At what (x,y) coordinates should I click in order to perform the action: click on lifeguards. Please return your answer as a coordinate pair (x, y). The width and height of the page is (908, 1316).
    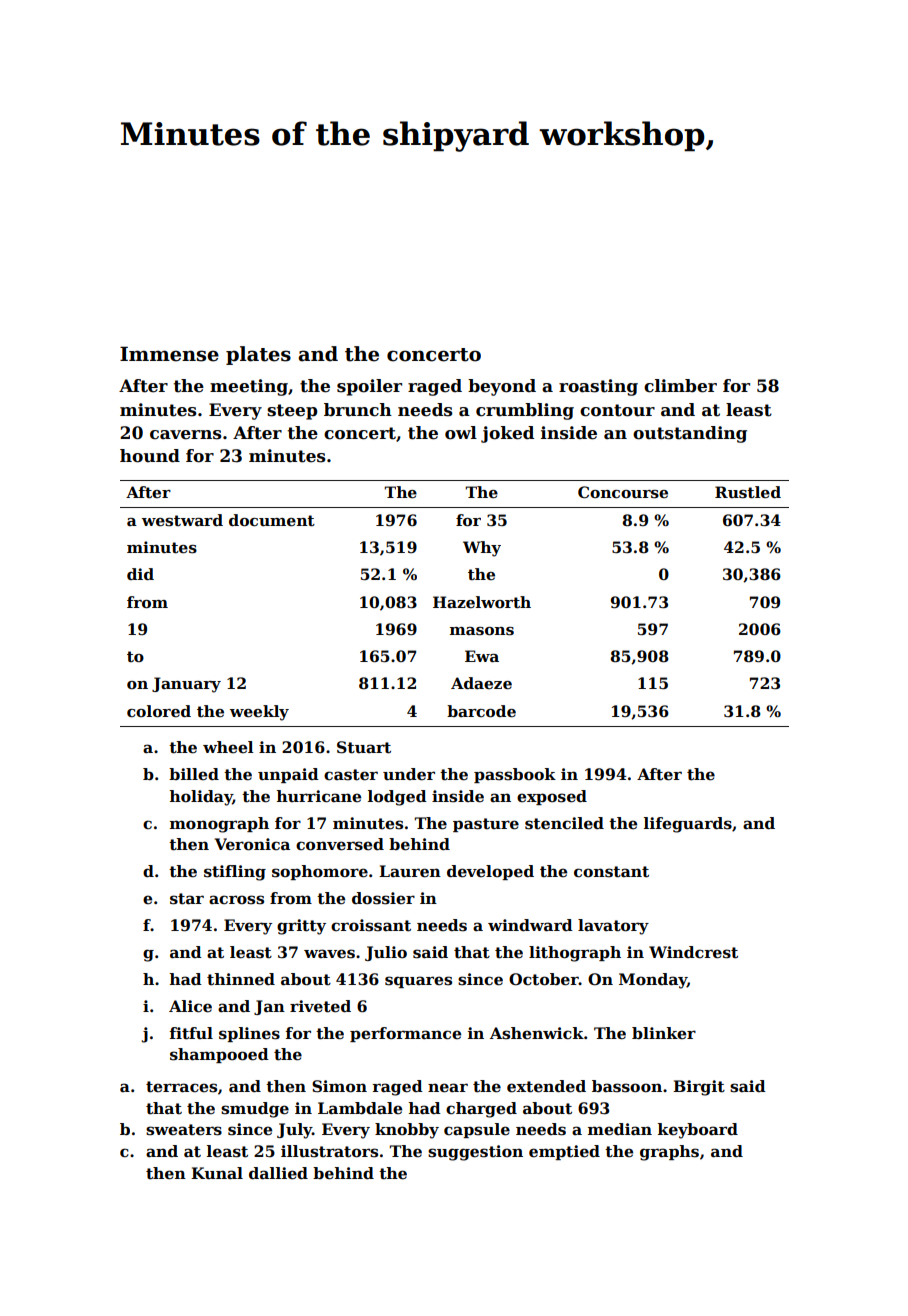
    Looking at the image, I should click on (688, 825).
